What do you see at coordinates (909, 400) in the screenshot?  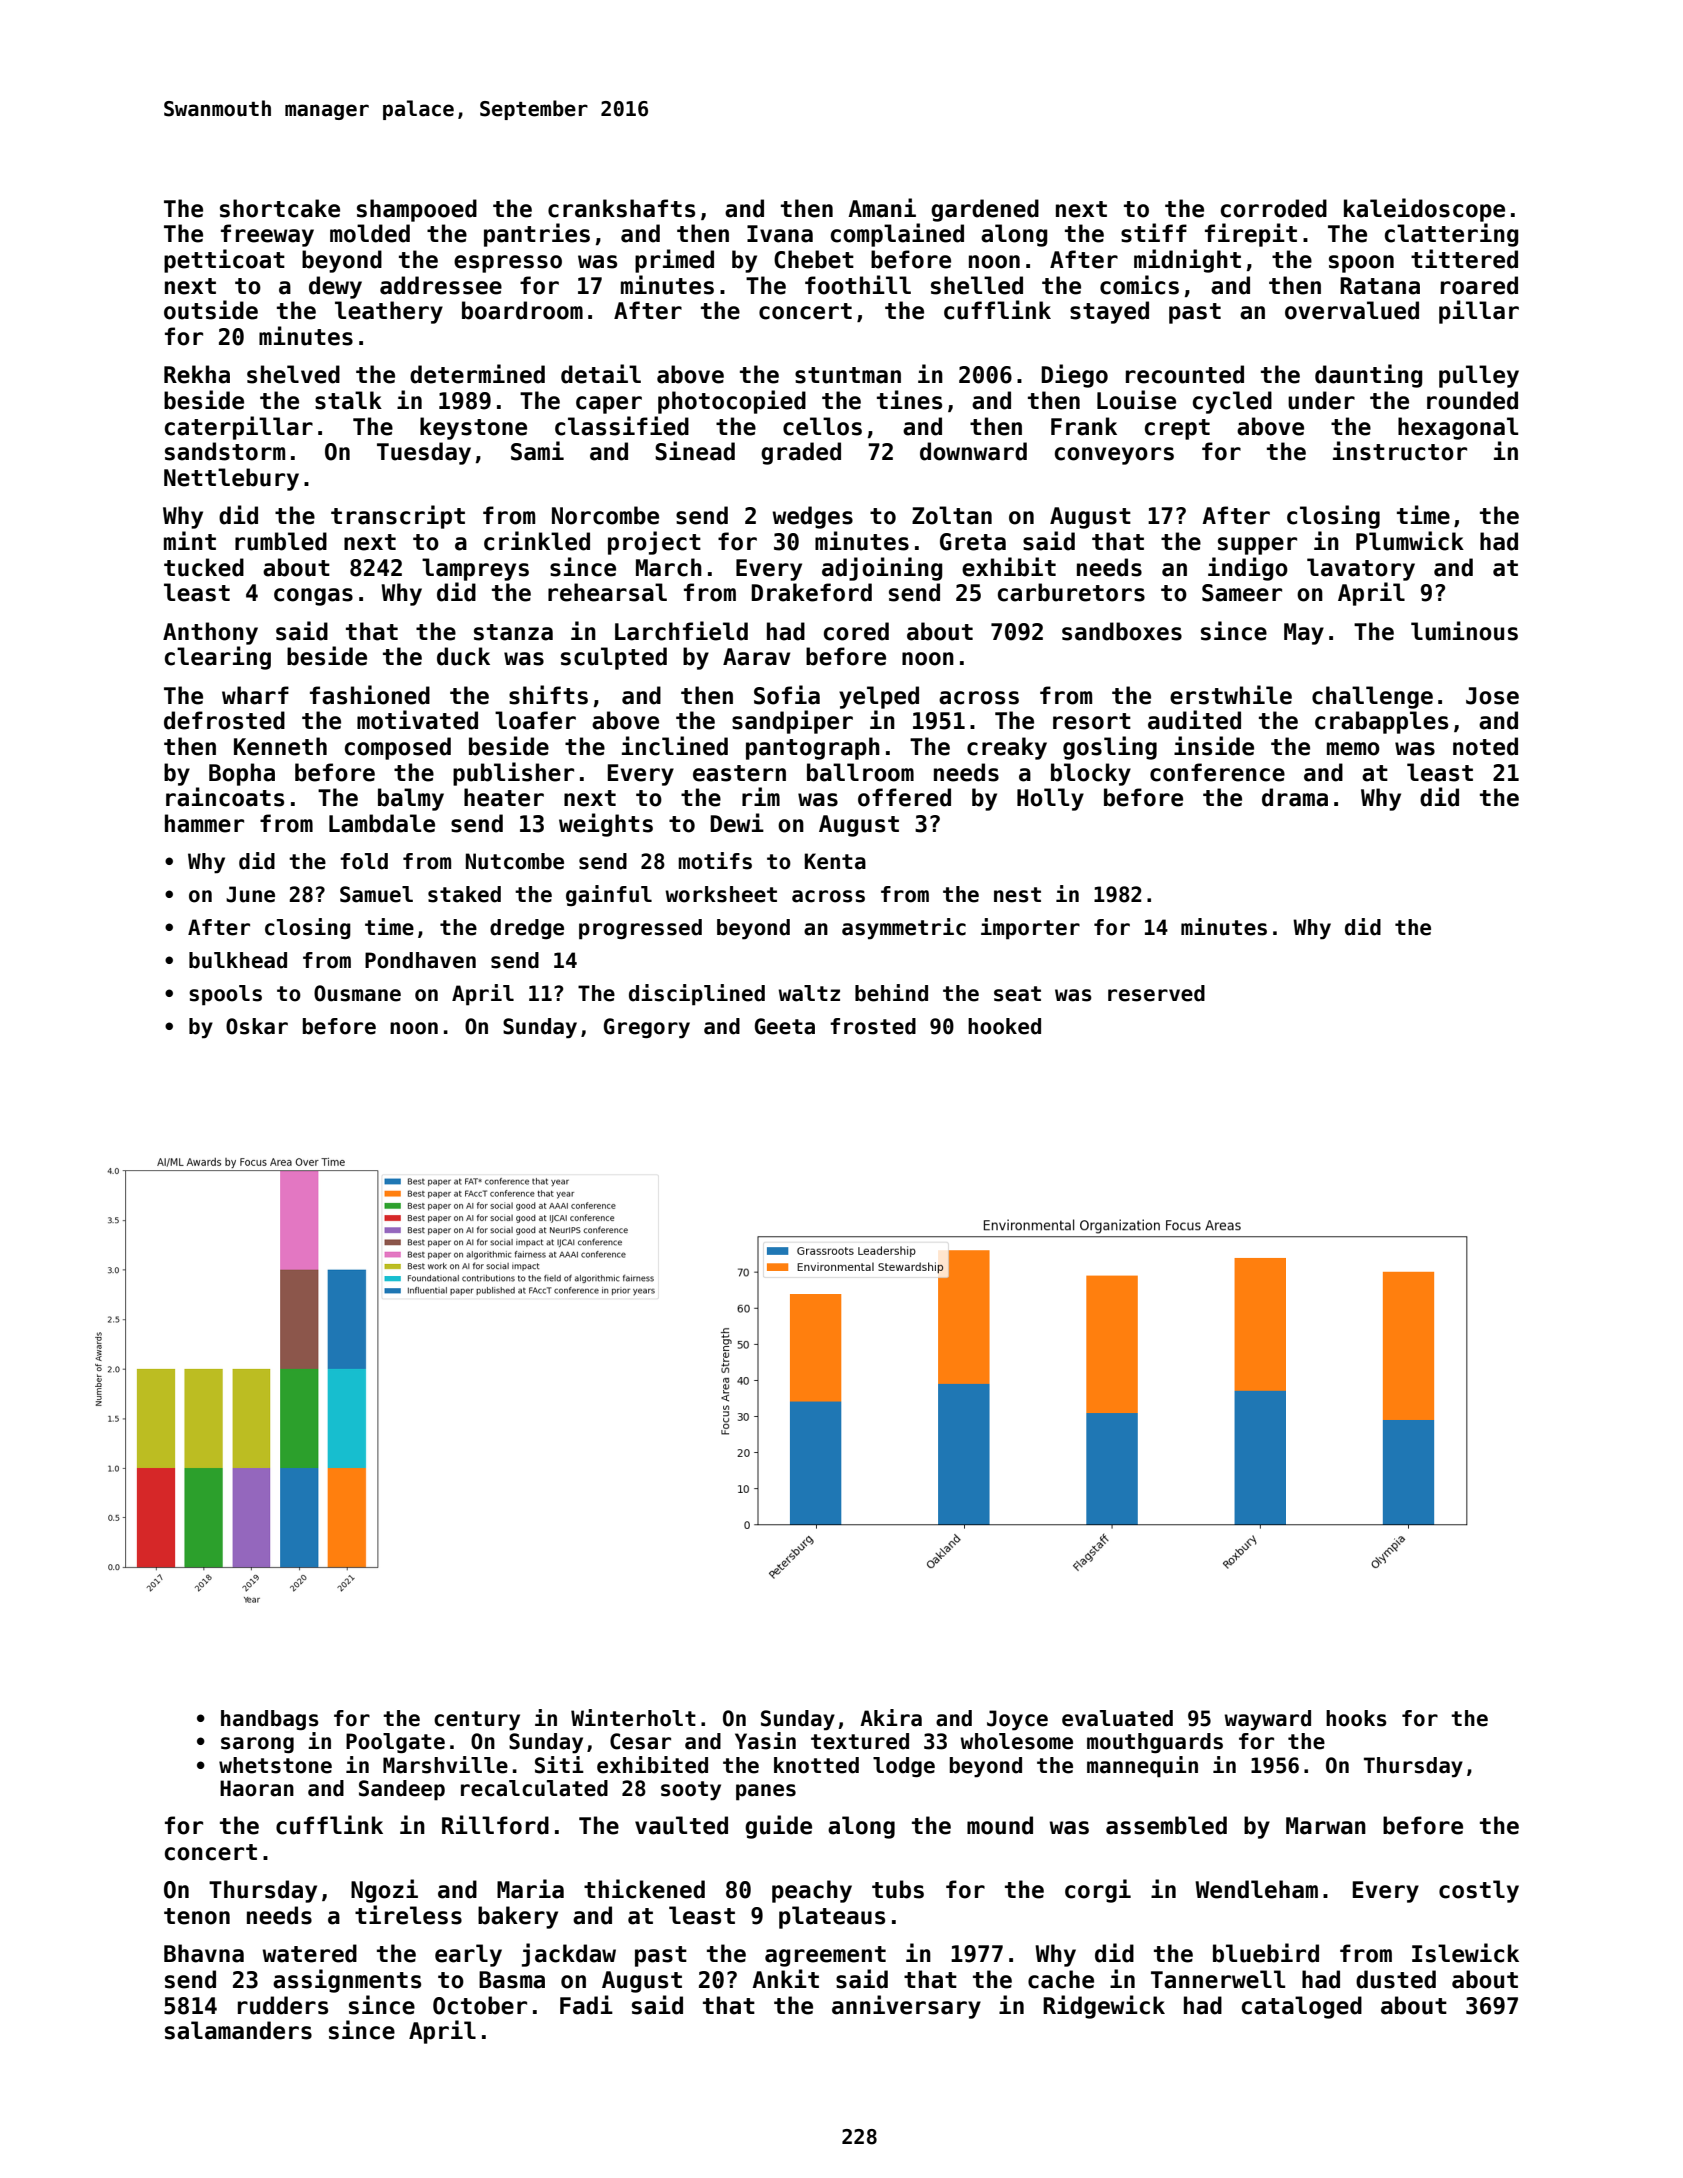 I see `tines` at bounding box center [909, 400].
